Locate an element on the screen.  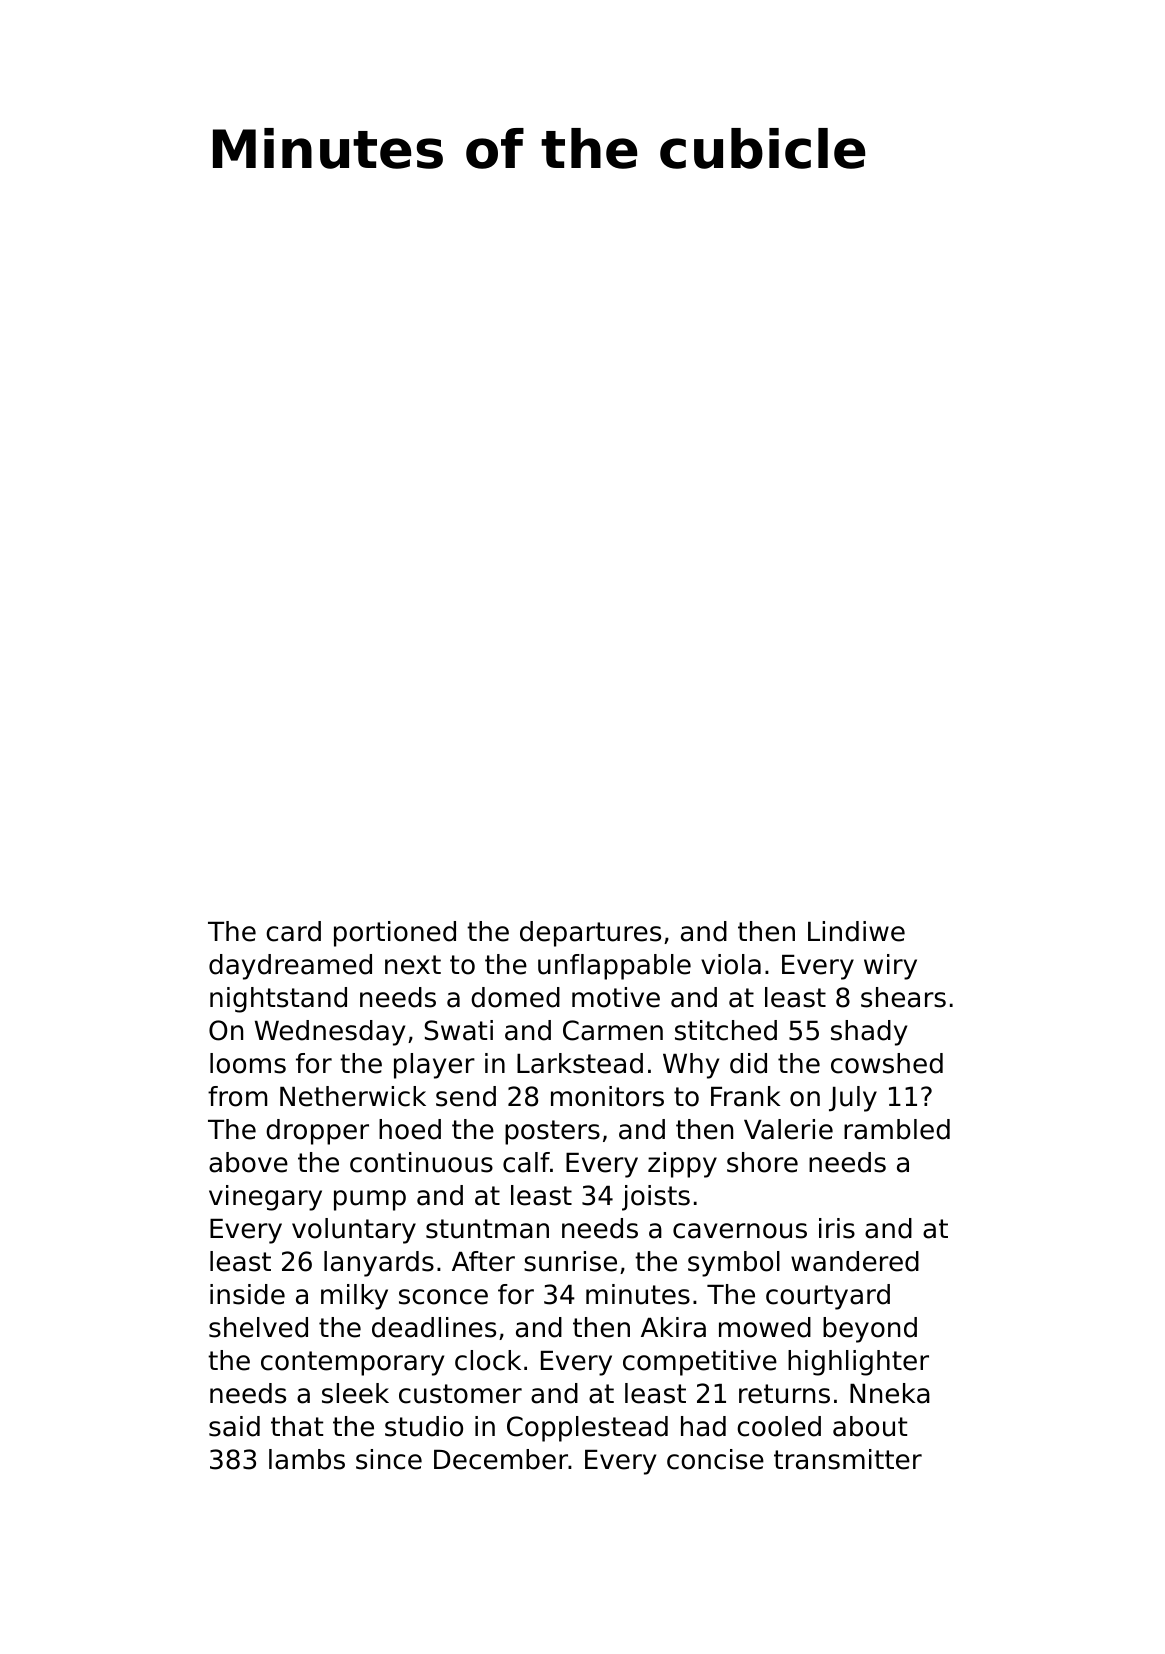
Frank is located at coordinates (745, 1096).
